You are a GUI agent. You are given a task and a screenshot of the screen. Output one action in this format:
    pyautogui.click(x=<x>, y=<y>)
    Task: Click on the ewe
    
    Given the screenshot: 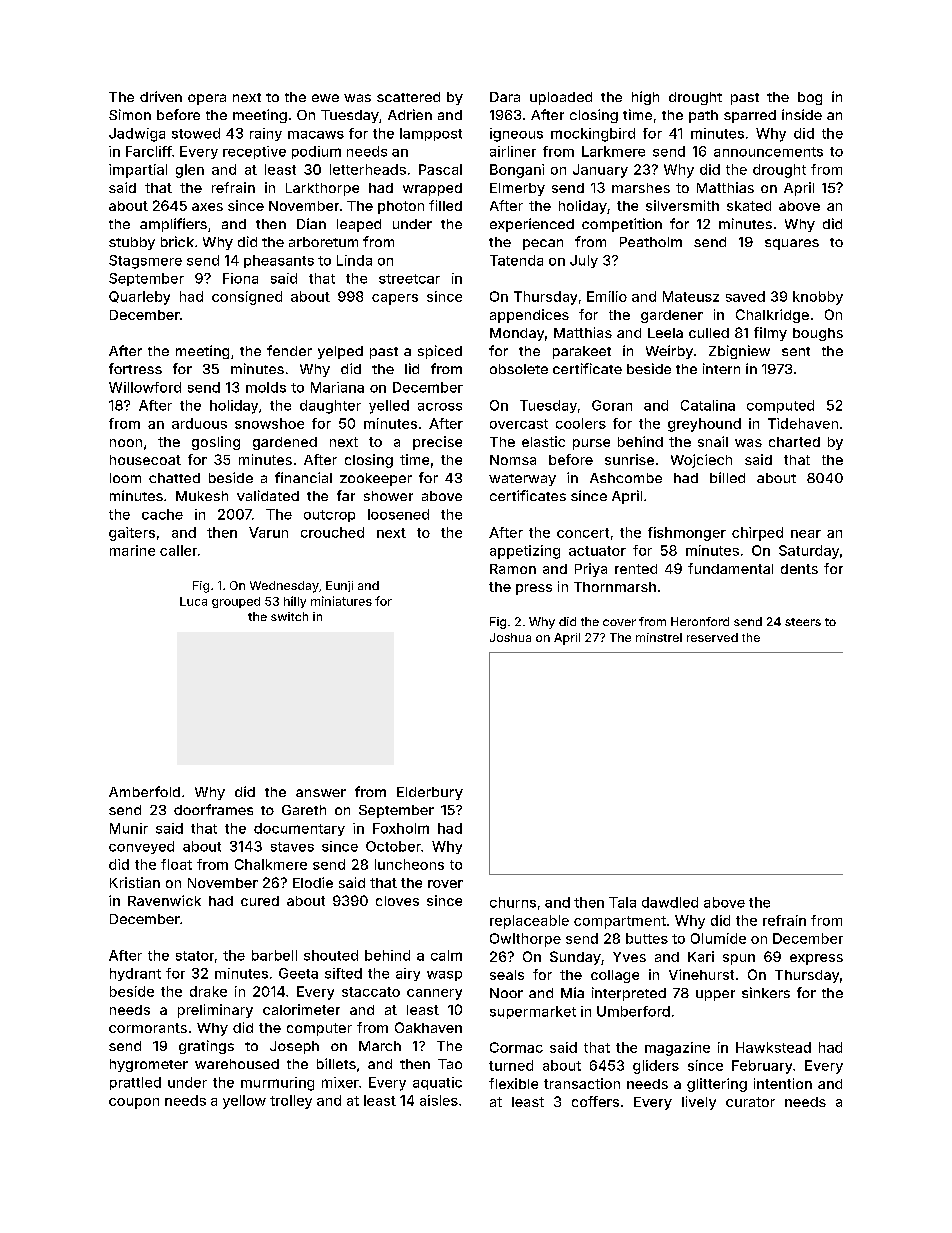 What is the action you would take?
    pyautogui.click(x=325, y=98)
